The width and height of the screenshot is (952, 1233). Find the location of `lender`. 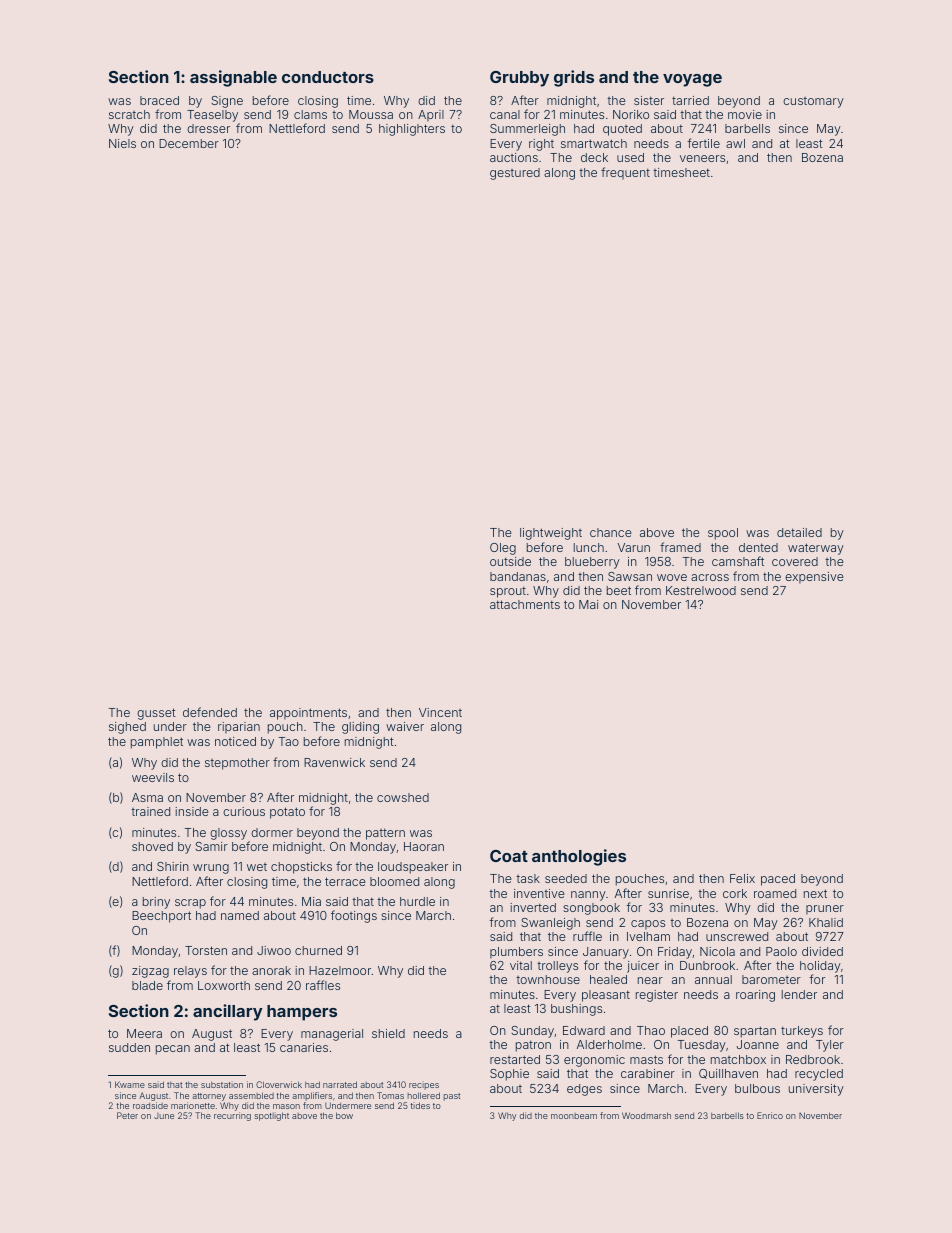

lender is located at coordinates (799, 994).
